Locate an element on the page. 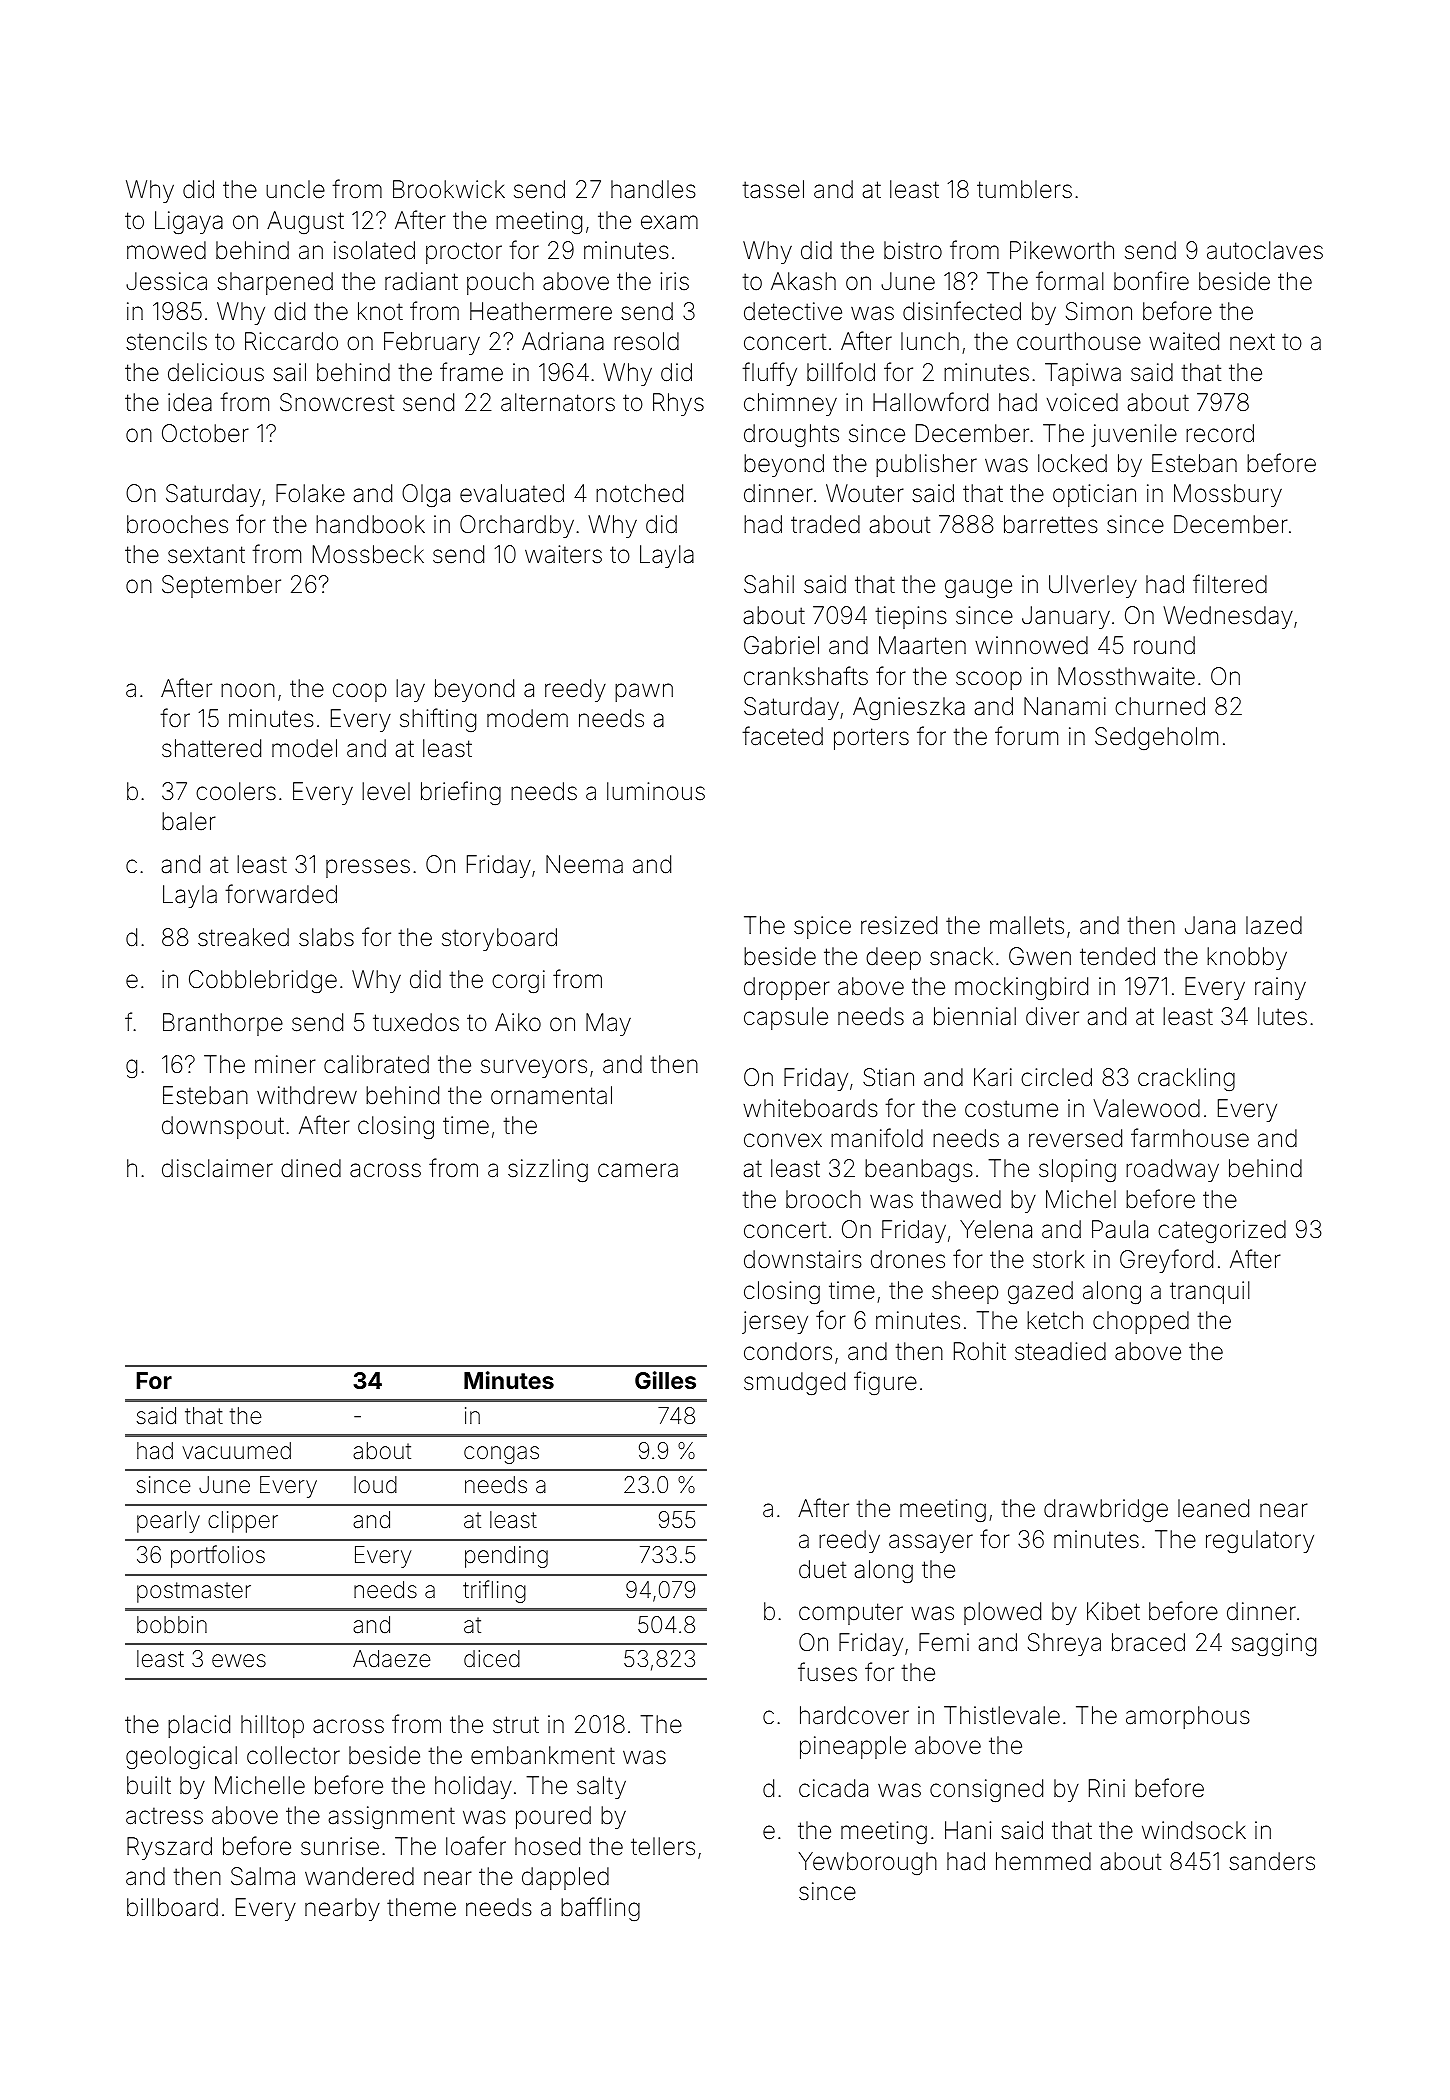 Image resolution: width=1450 pixels, height=2100 pixels. baffling is located at coordinates (600, 1909).
